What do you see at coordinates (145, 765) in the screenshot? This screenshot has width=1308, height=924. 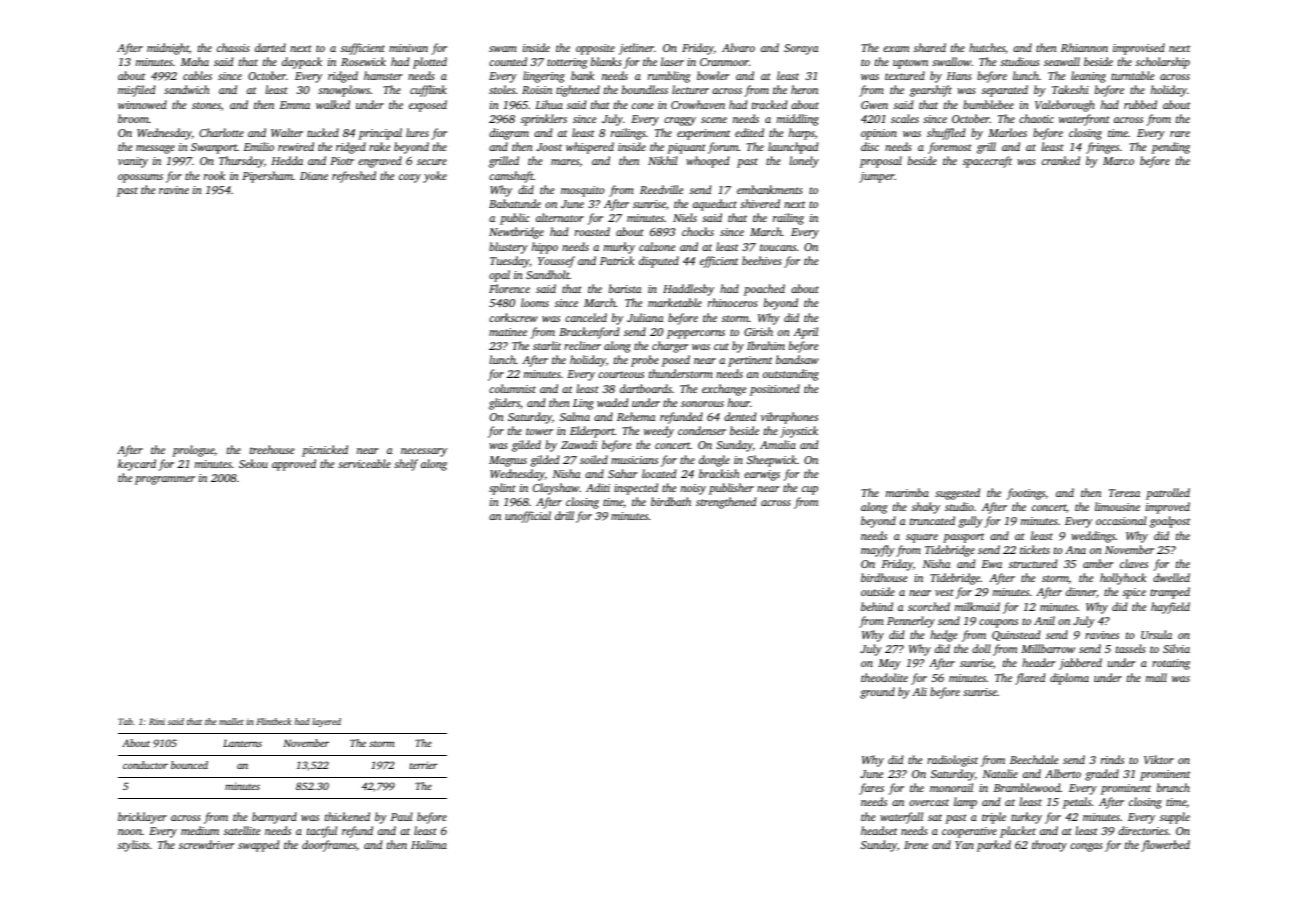 I see `conductor` at bounding box center [145, 765].
